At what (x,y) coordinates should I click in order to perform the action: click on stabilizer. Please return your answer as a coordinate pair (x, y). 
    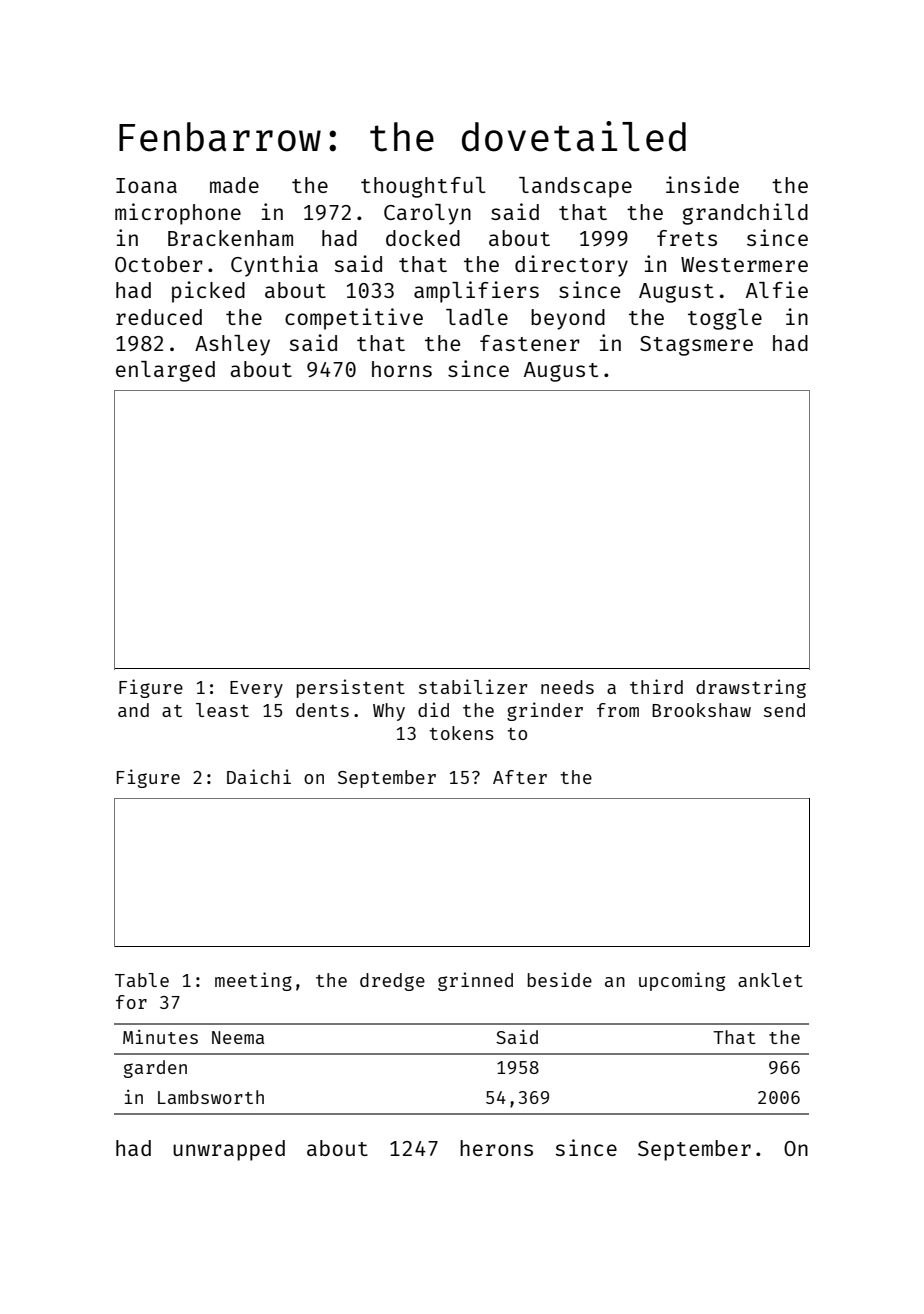
    Looking at the image, I should click on (473, 686).
